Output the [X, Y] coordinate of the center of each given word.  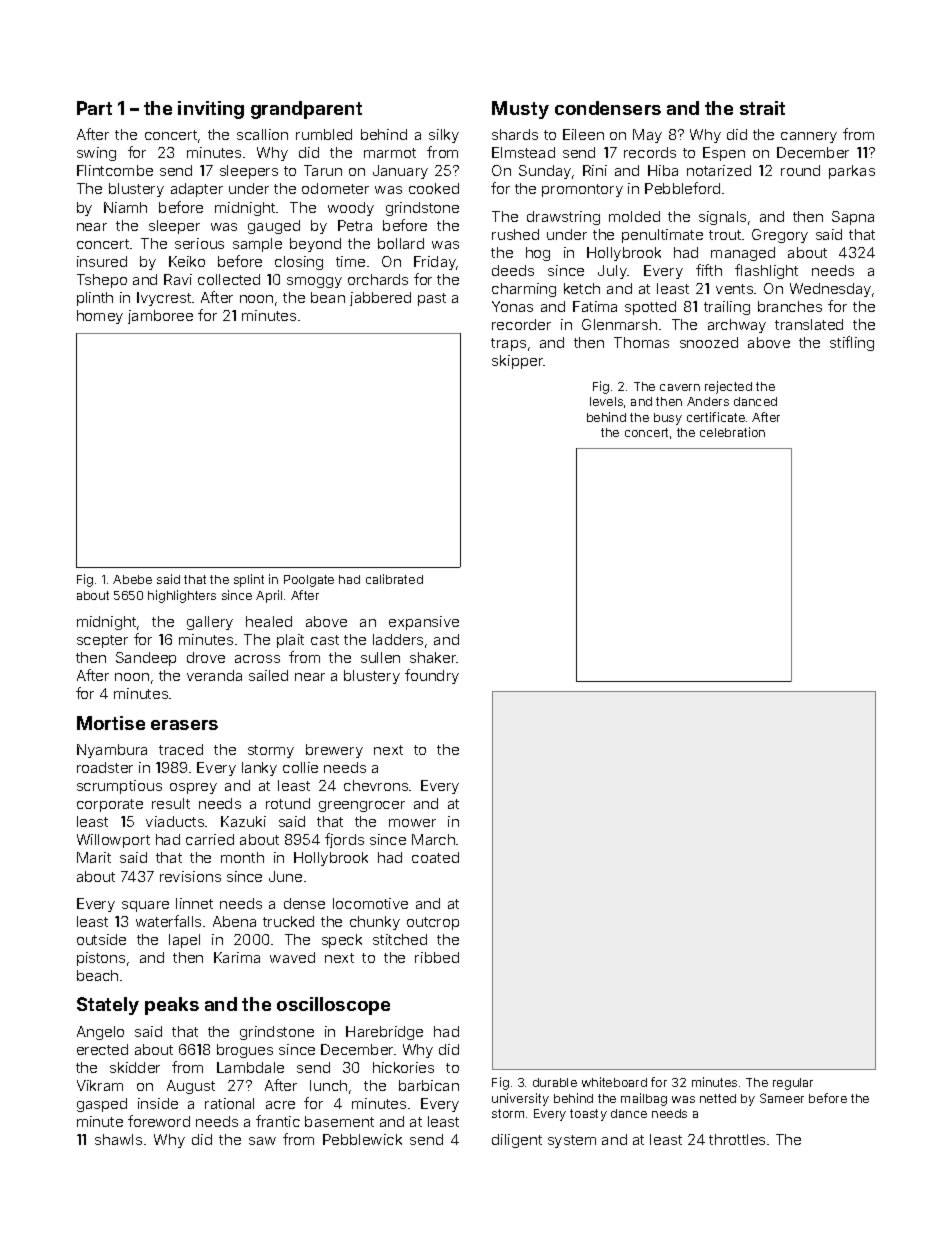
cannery [809, 137]
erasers [184, 725]
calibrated [394, 579]
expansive [424, 623]
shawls [118, 1139]
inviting [211, 110]
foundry [432, 676]
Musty [520, 110]
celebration [732, 432]
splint [249, 580]
